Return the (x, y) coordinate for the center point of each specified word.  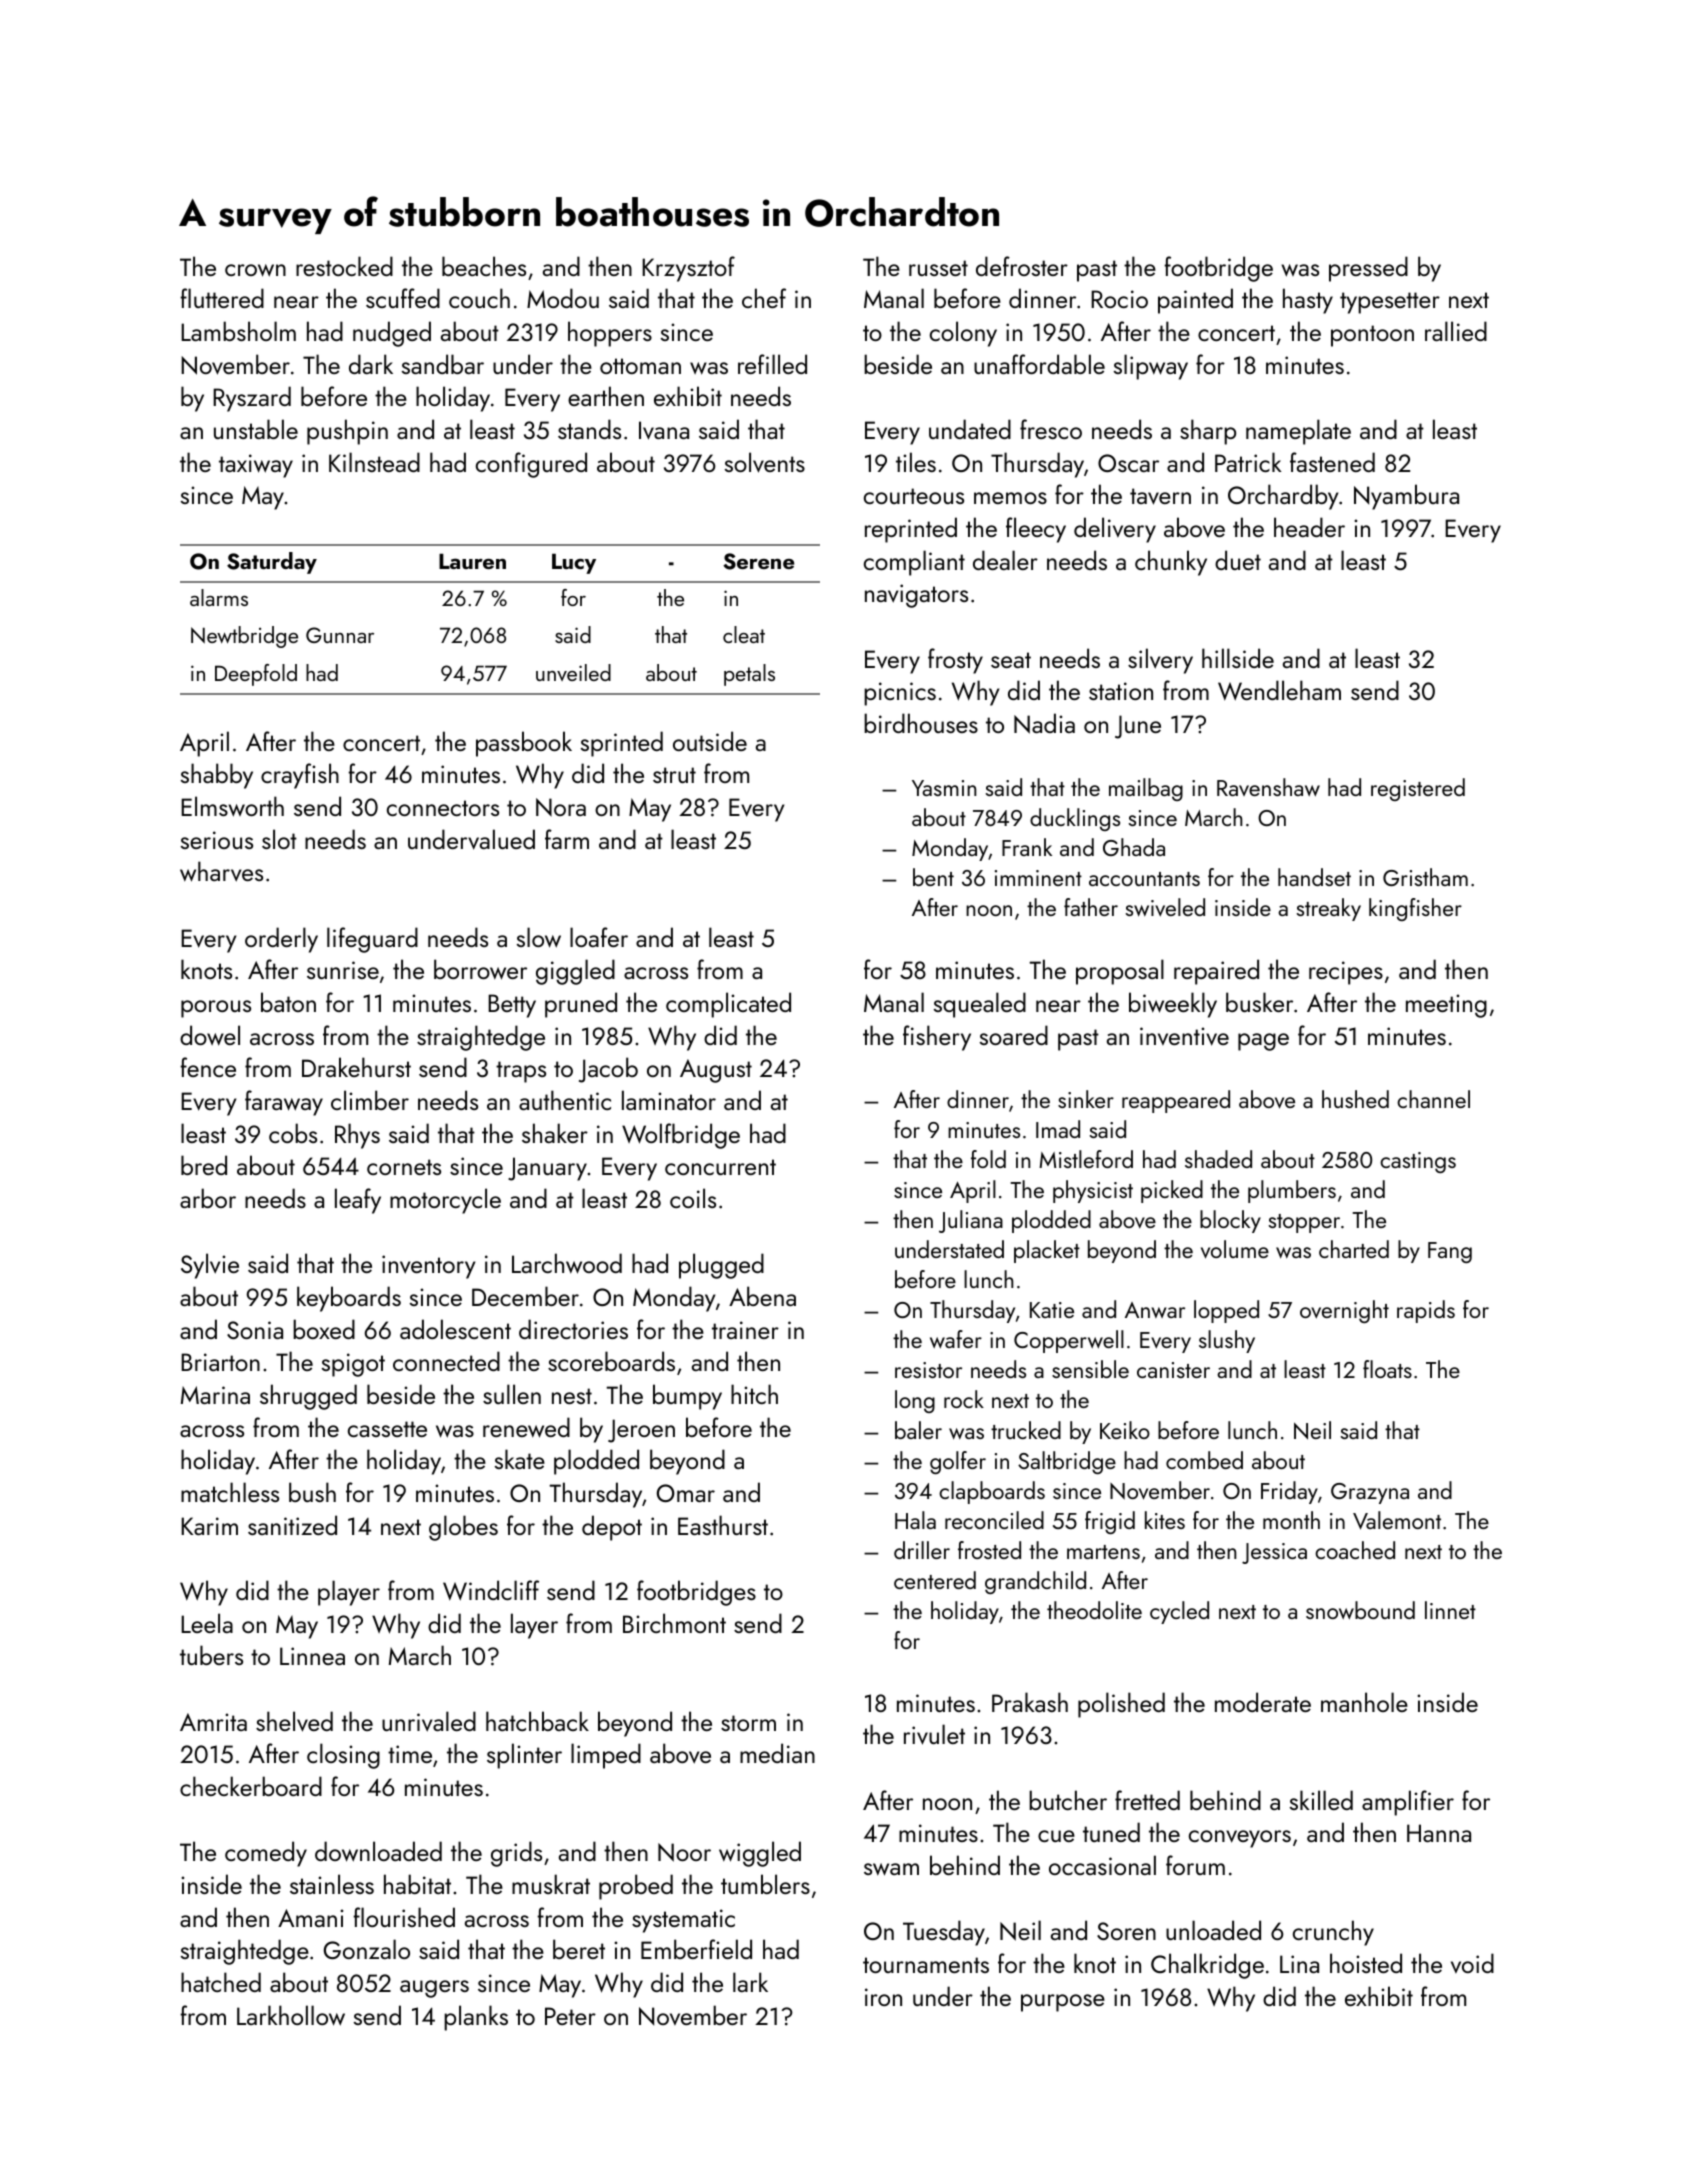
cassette (387, 1429)
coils (693, 1198)
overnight (1344, 1311)
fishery (937, 1038)
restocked (344, 266)
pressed (1368, 269)
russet (938, 268)
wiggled (760, 1854)
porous (216, 1009)
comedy (266, 1854)
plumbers (1292, 1191)
